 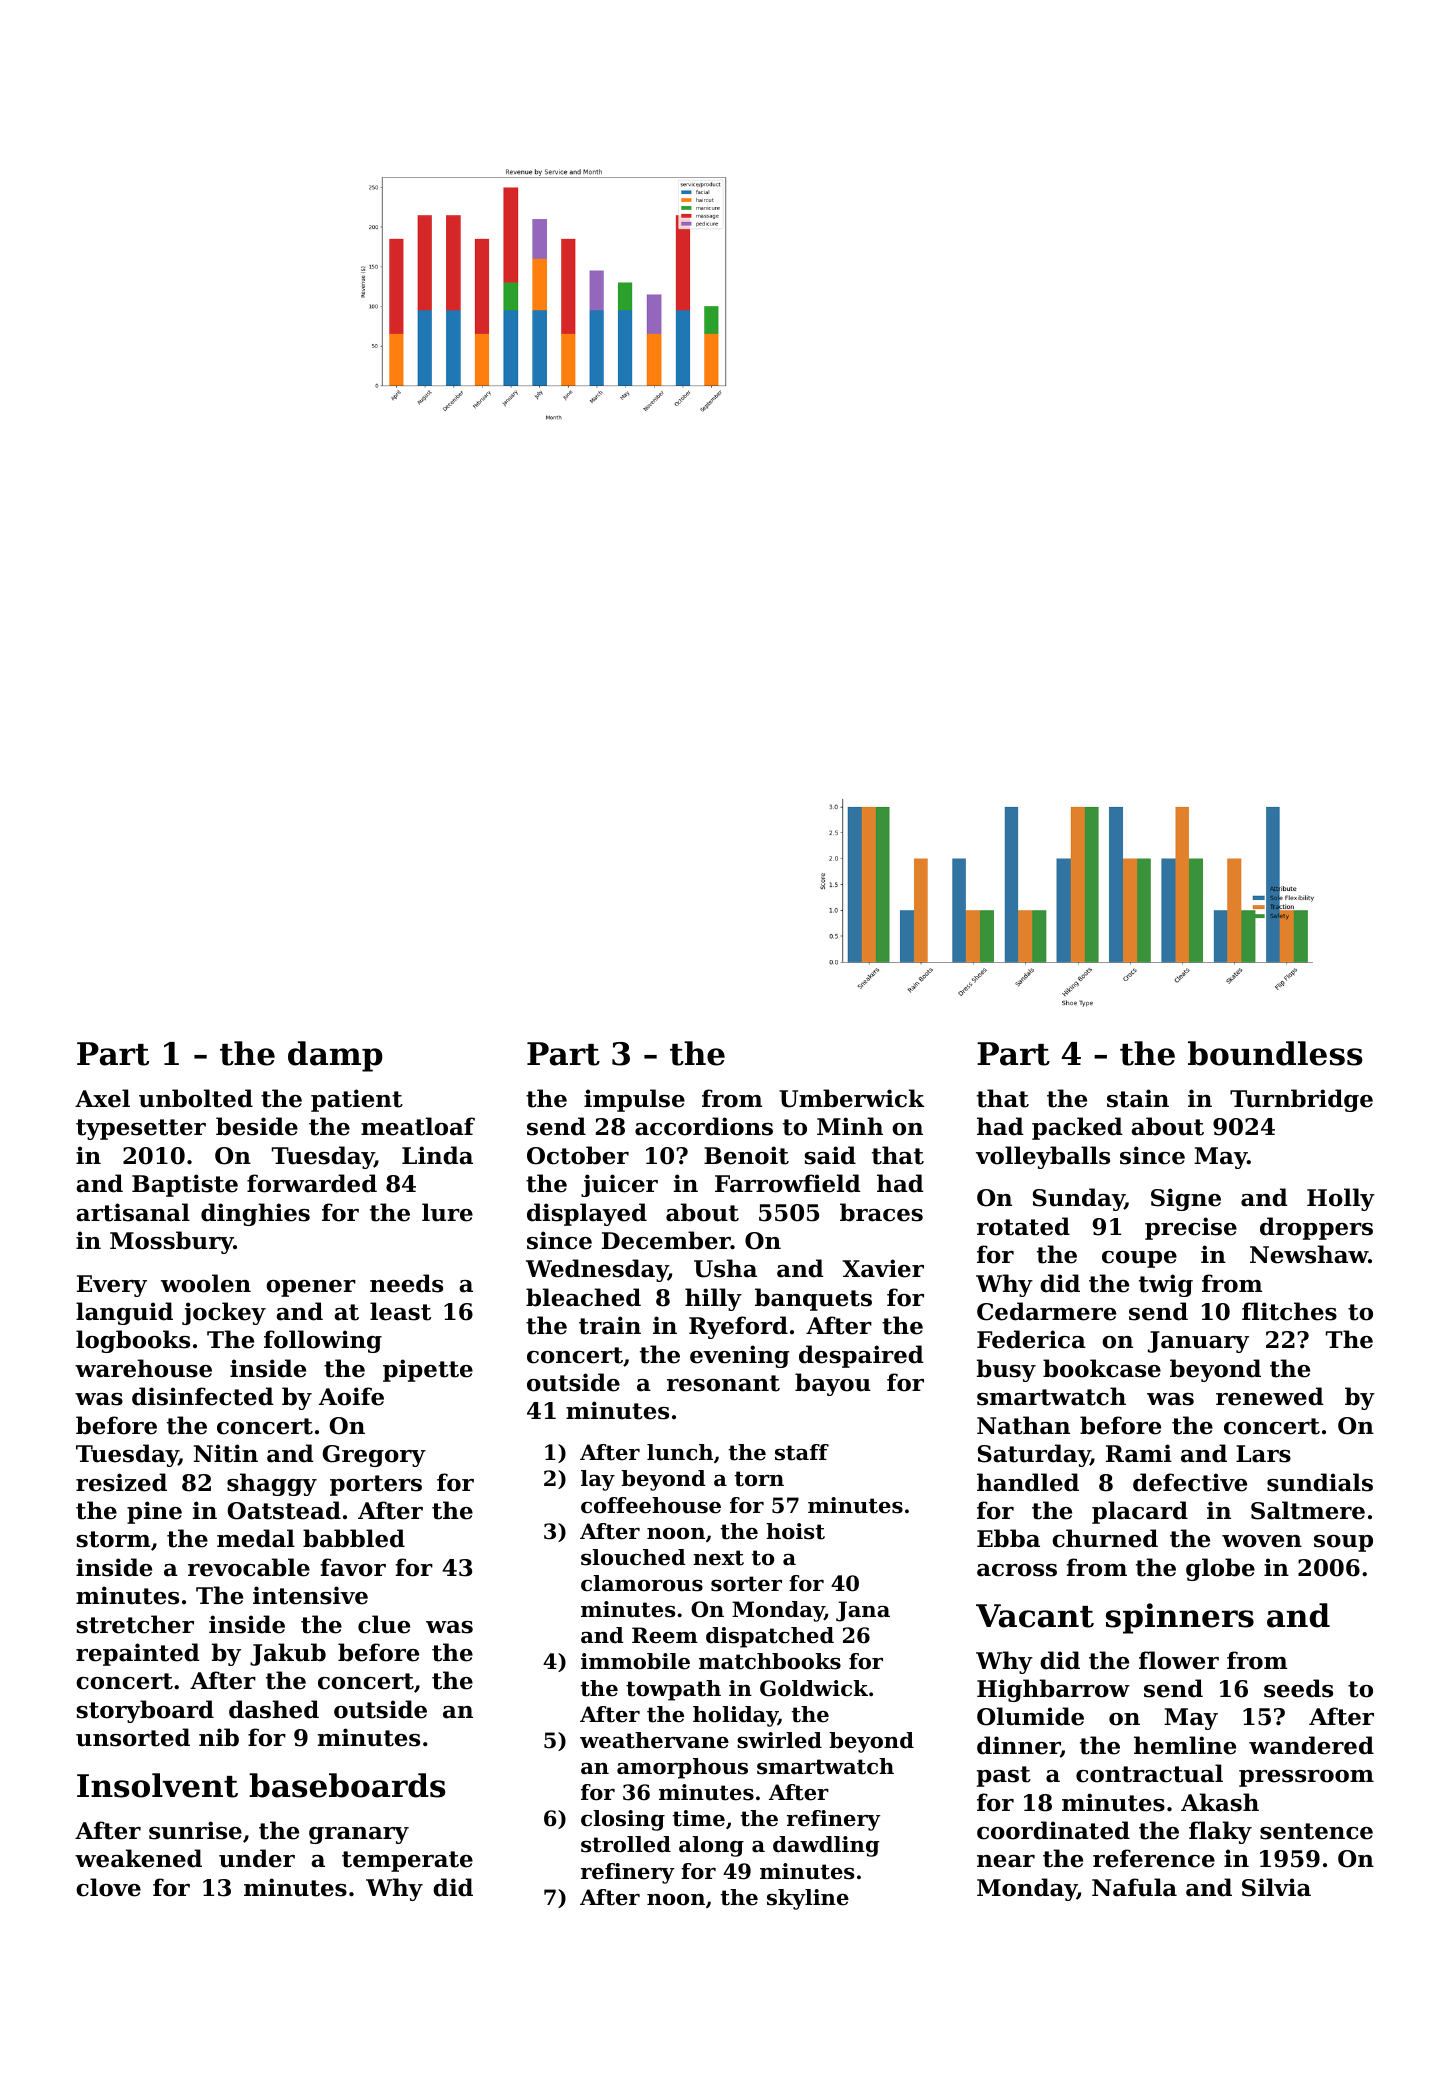 What do you see at coordinates (1139, 1453) in the page?
I see `Rami` at bounding box center [1139, 1453].
